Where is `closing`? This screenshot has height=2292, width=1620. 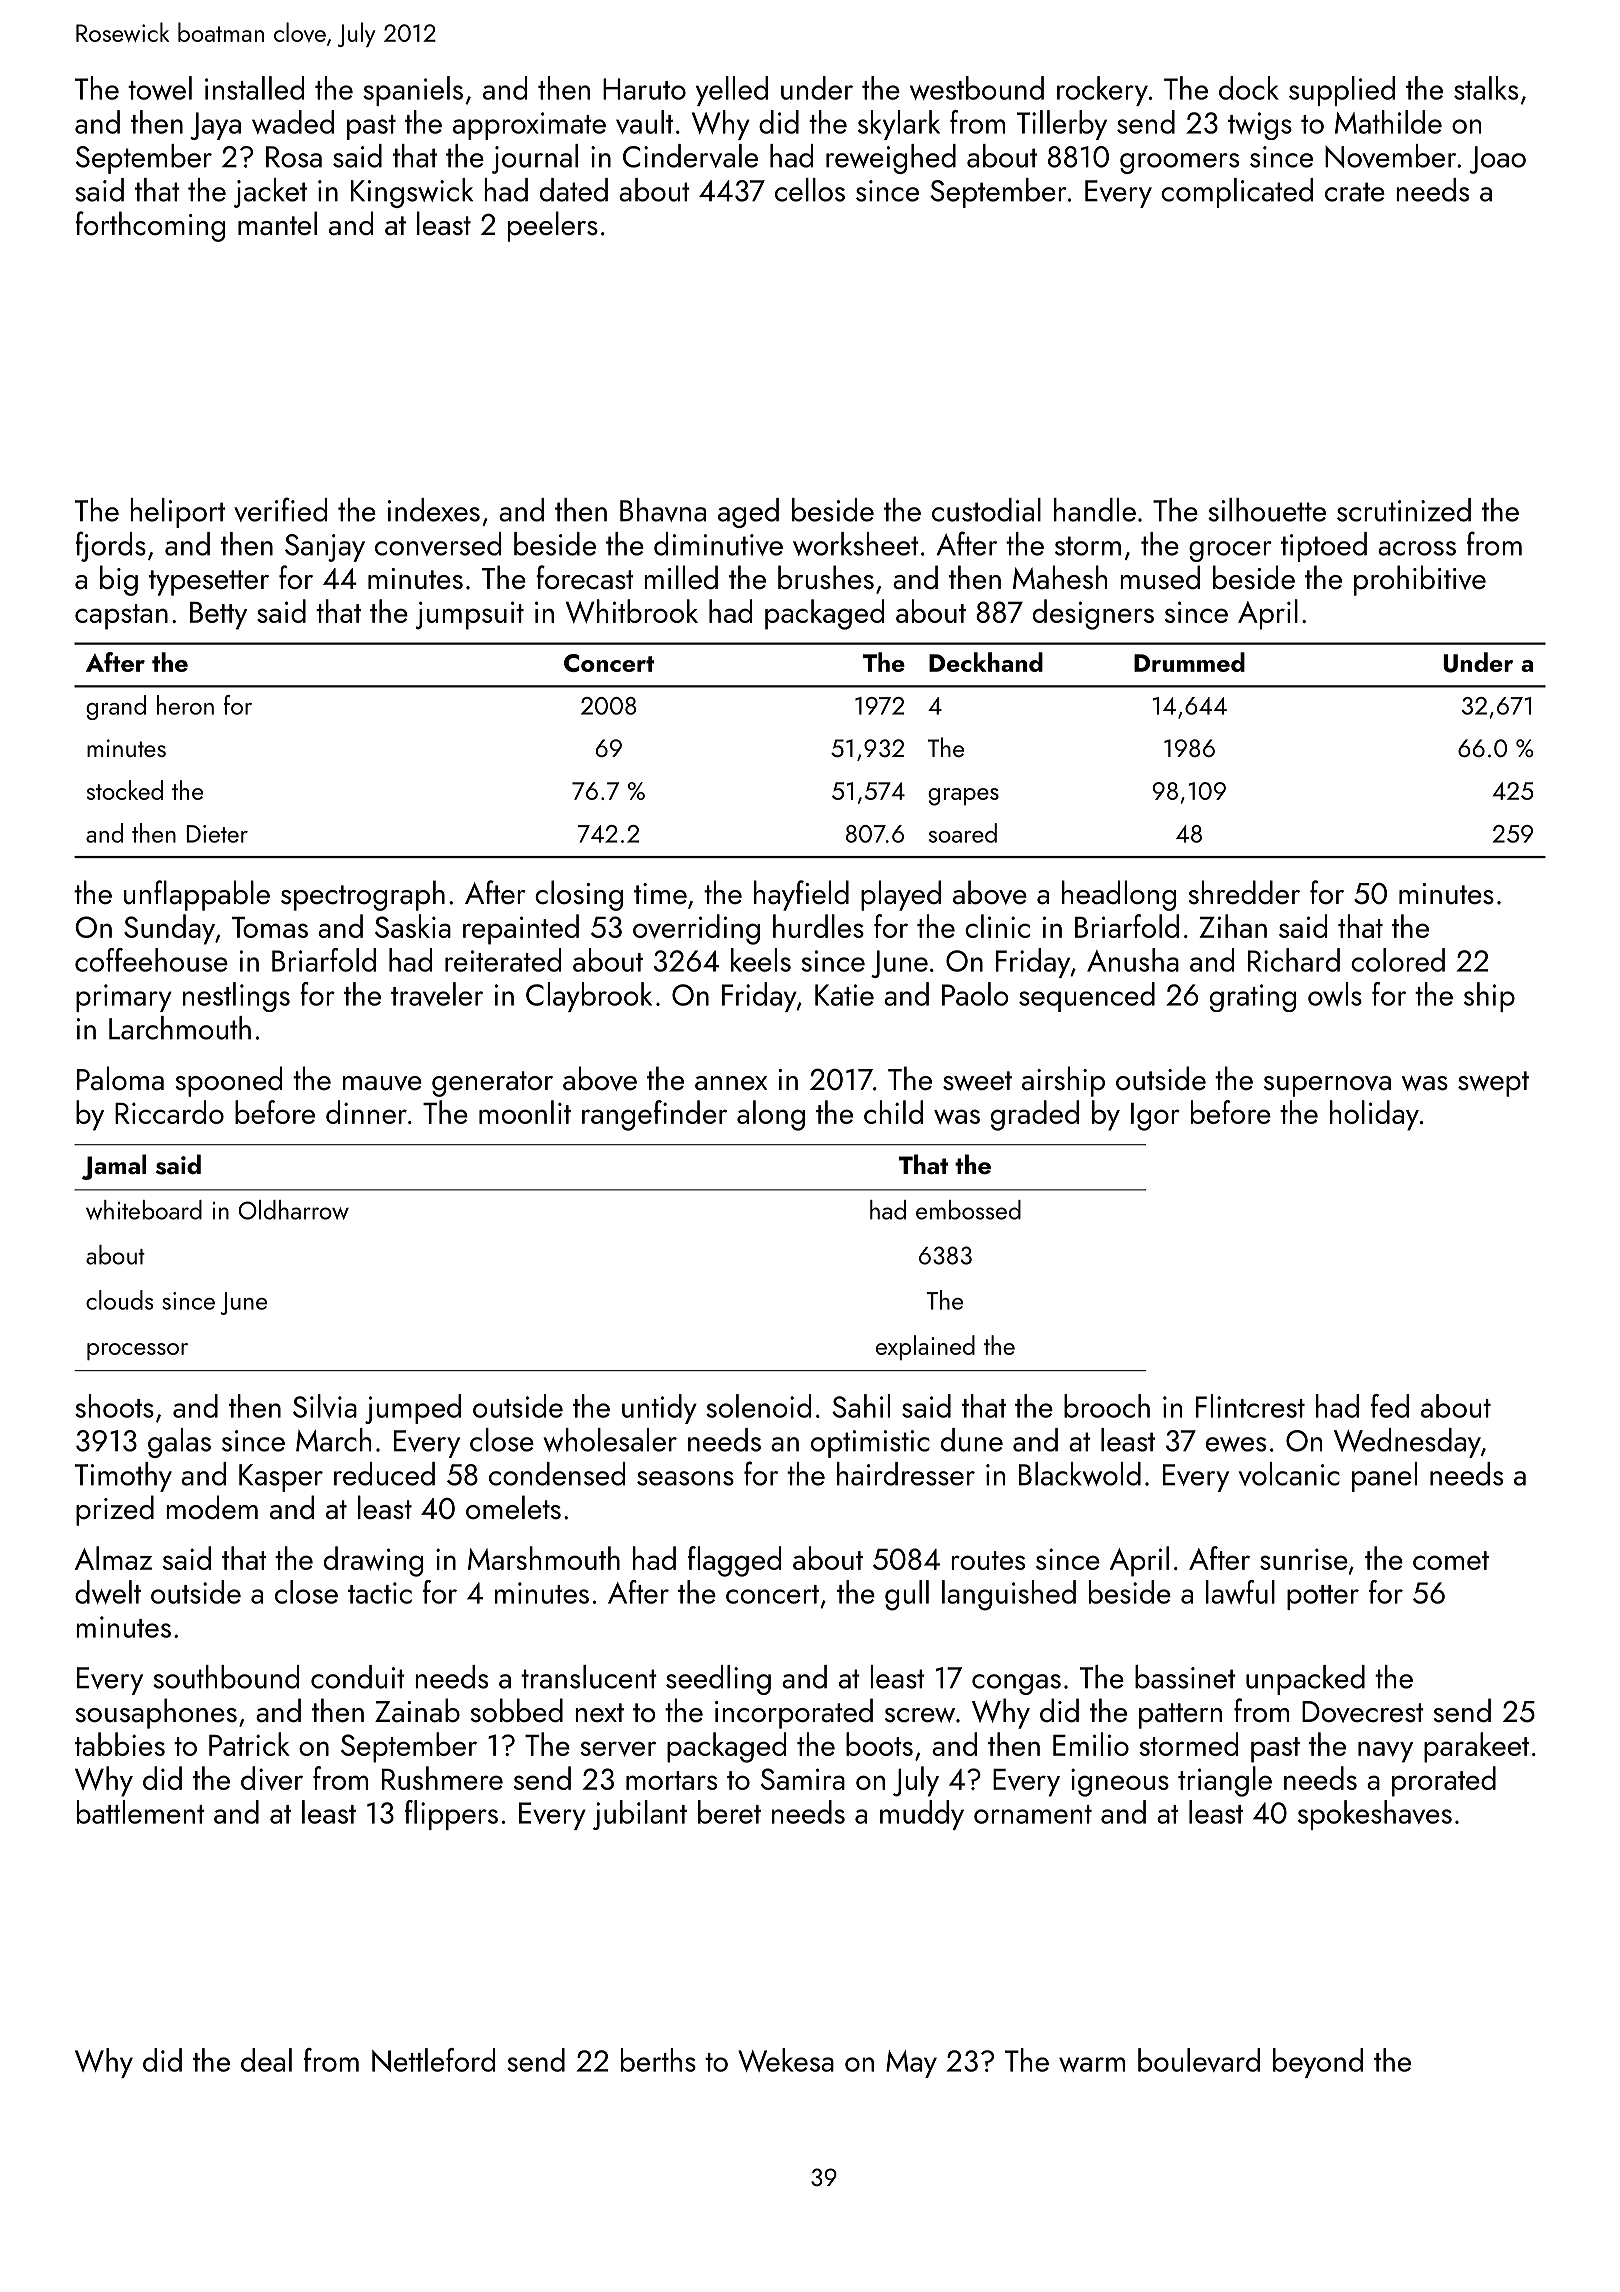
closing is located at coordinates (579, 895).
